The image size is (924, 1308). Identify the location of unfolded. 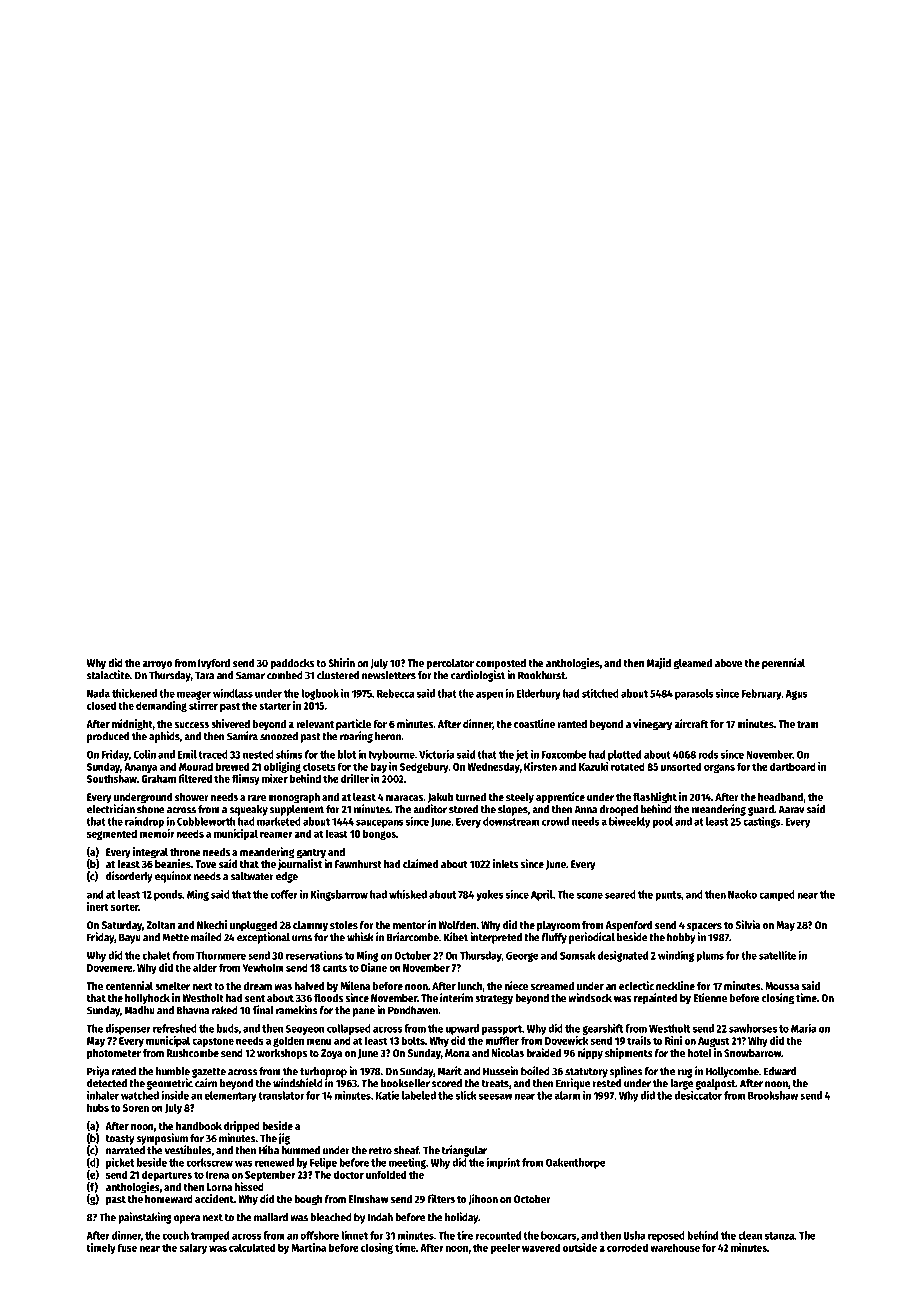
(386, 1174).
